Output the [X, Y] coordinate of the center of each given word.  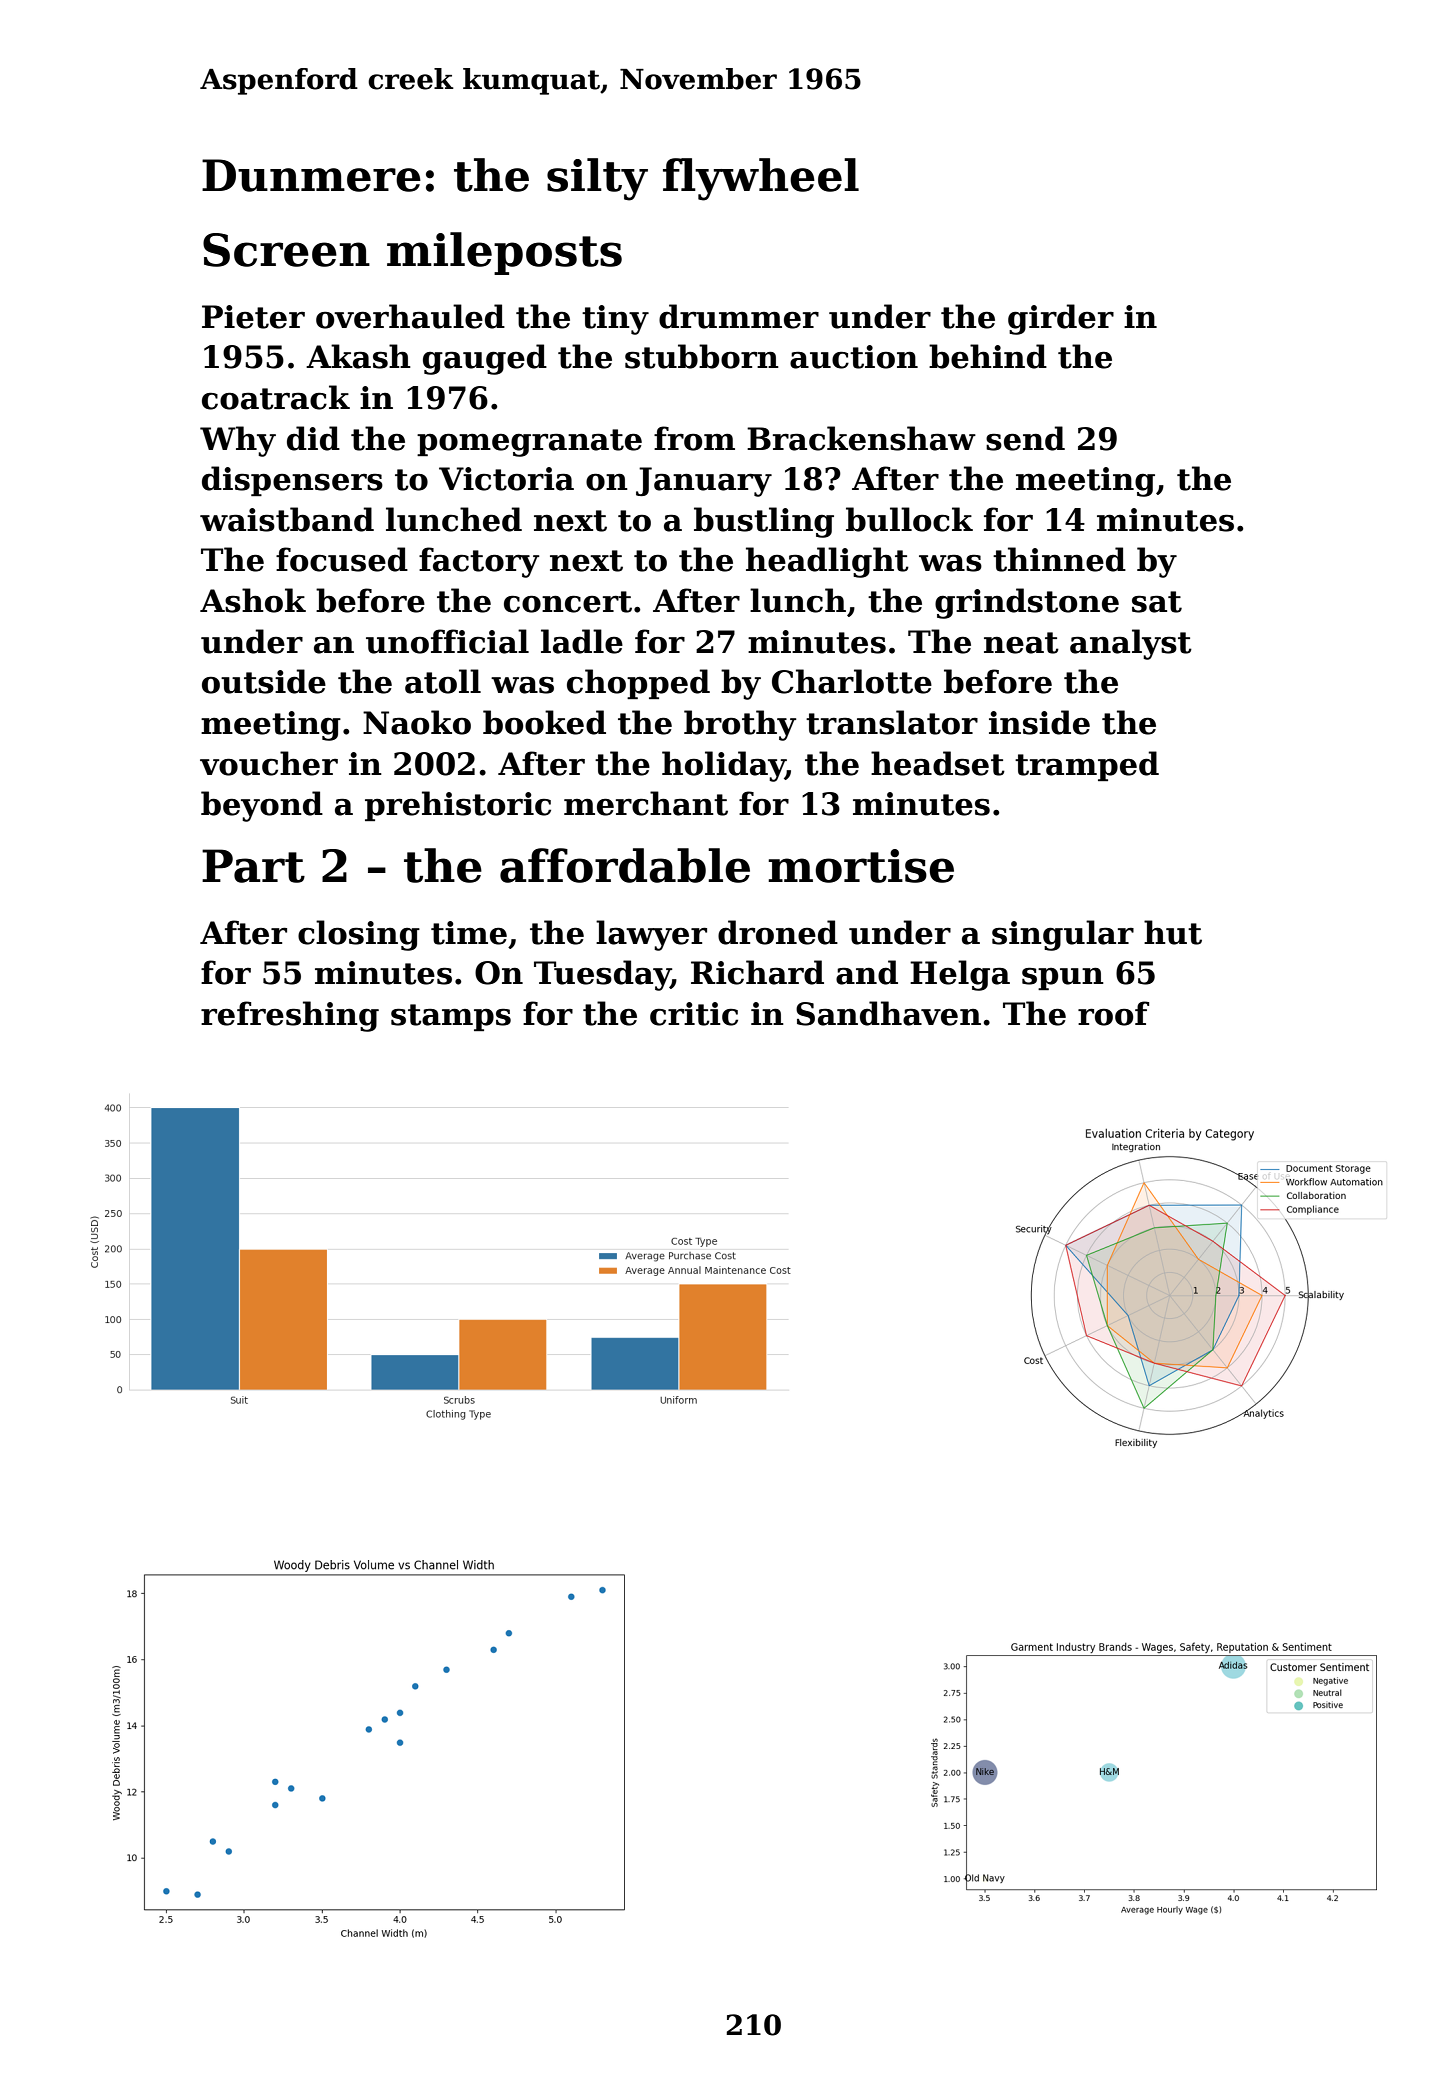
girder [1061, 319]
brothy [740, 725]
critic [694, 1014]
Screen [286, 250]
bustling [764, 522]
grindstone [1027, 603]
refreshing [290, 1016]
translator [892, 722]
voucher [269, 763]
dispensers [292, 481]
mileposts [504, 253]
